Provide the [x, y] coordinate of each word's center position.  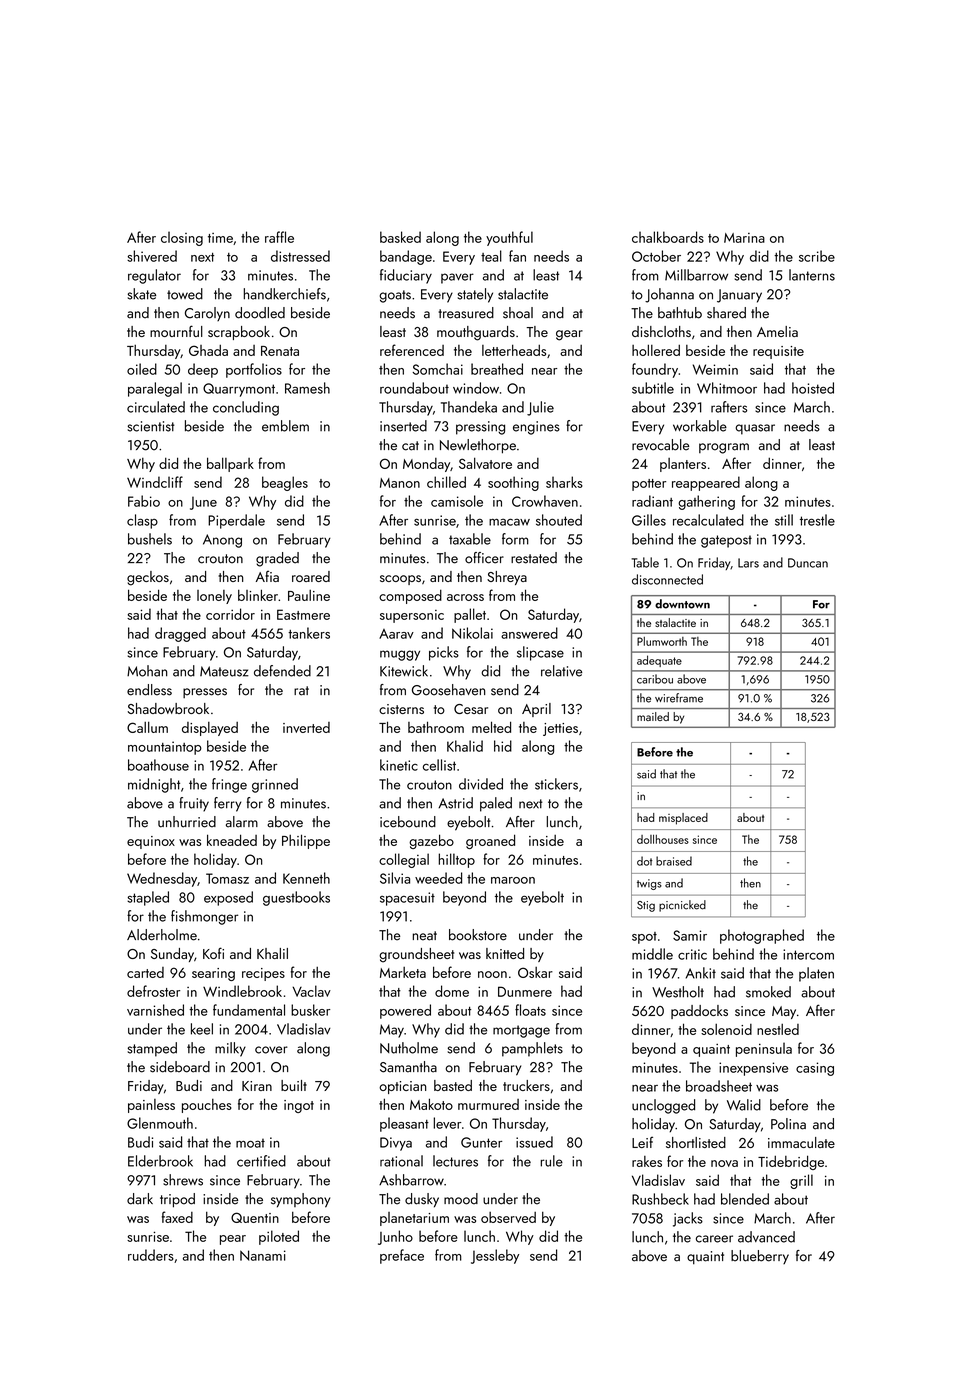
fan [517, 256]
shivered [152, 256]
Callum [147, 727]
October [656, 256]
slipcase [540, 653]
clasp [142, 521]
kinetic [399, 765]
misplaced [683, 819]
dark [140, 1199]
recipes [263, 974]
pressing [480, 428]
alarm [242, 822]
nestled [778, 1029]
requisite [778, 352]
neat [425, 936]
